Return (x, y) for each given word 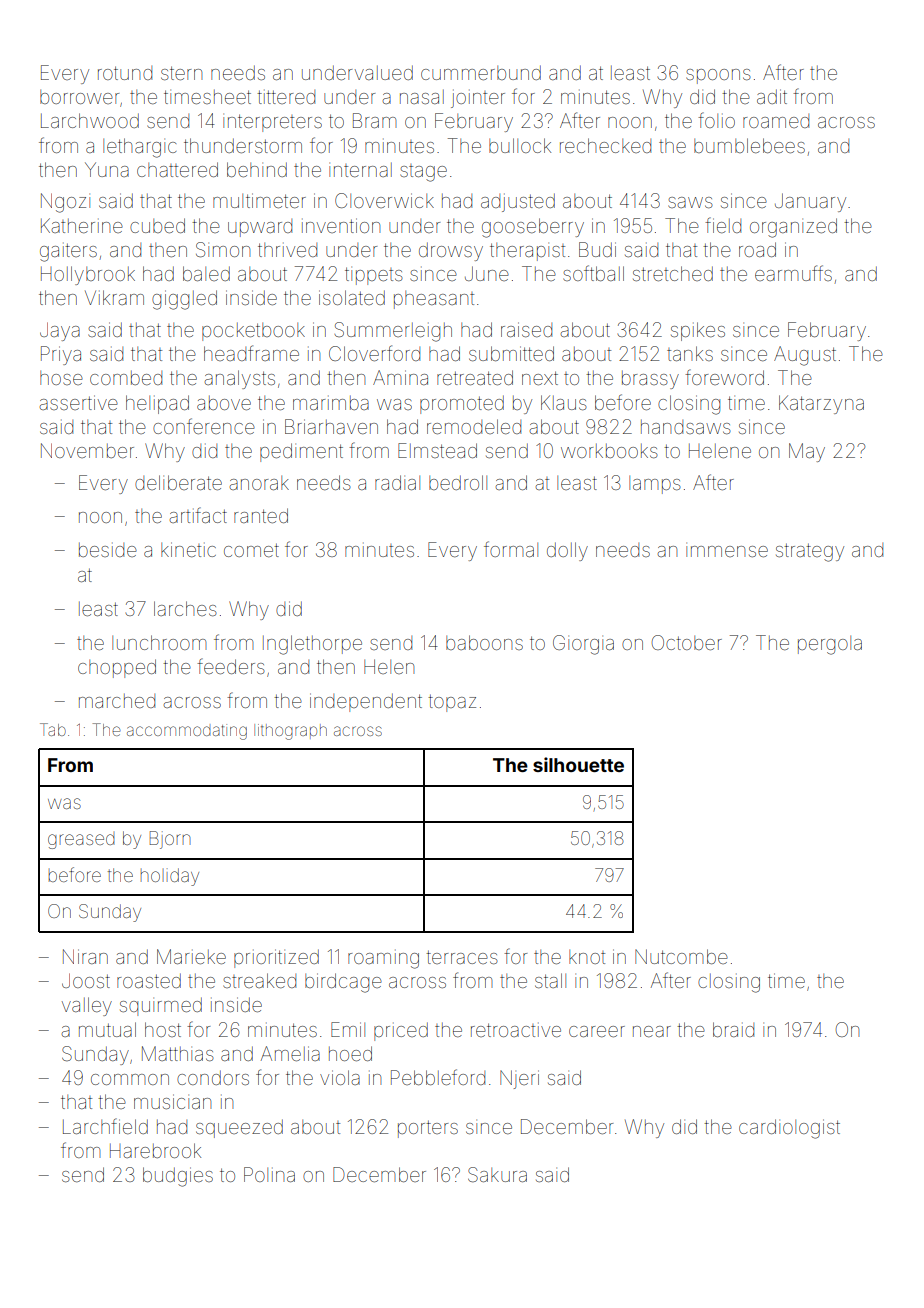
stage (423, 173)
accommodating (187, 732)
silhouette (578, 764)
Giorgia (583, 645)
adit (772, 96)
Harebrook (155, 1150)
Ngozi (65, 203)
